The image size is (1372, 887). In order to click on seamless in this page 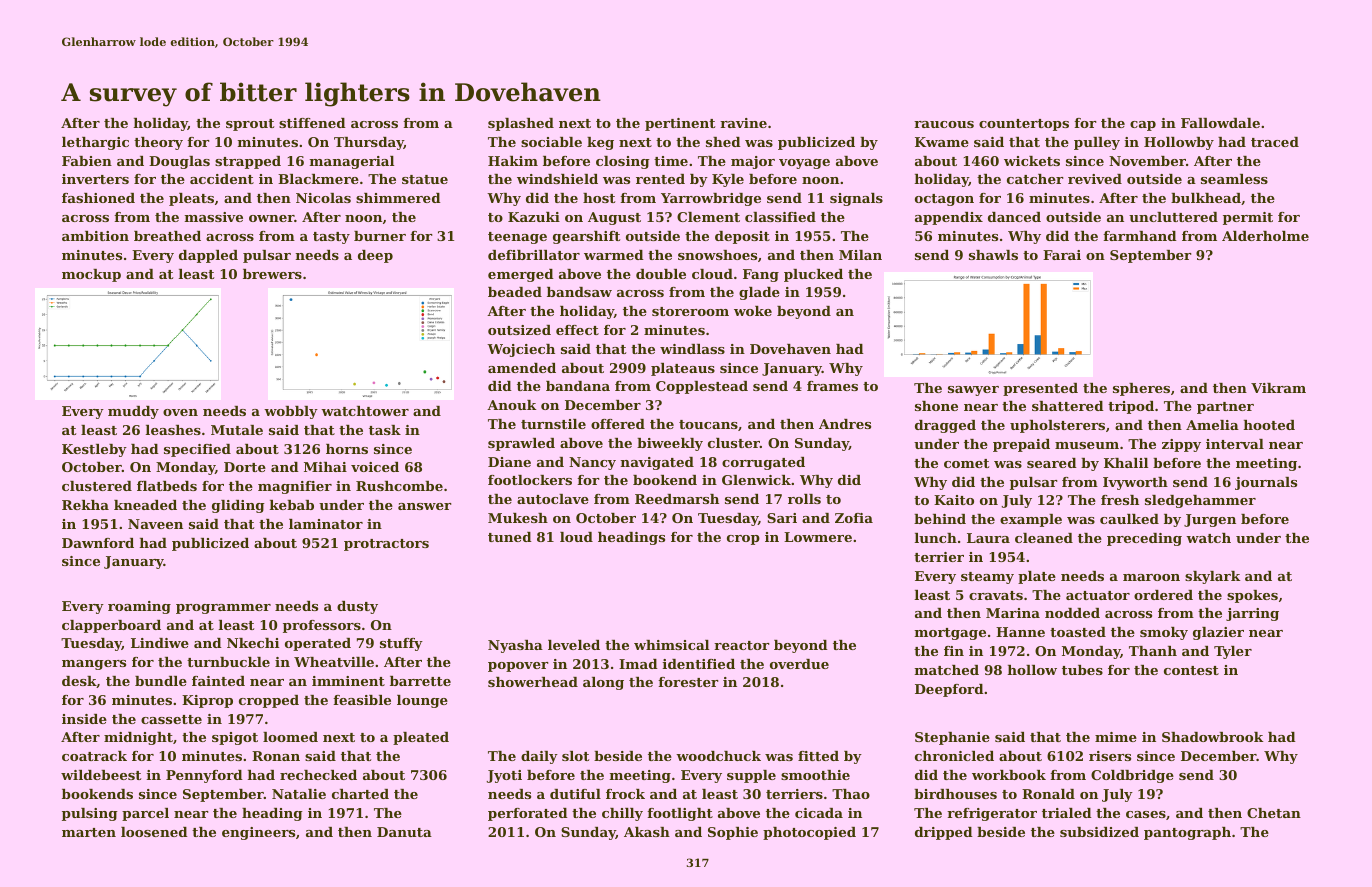, I will do `click(1234, 179)`.
